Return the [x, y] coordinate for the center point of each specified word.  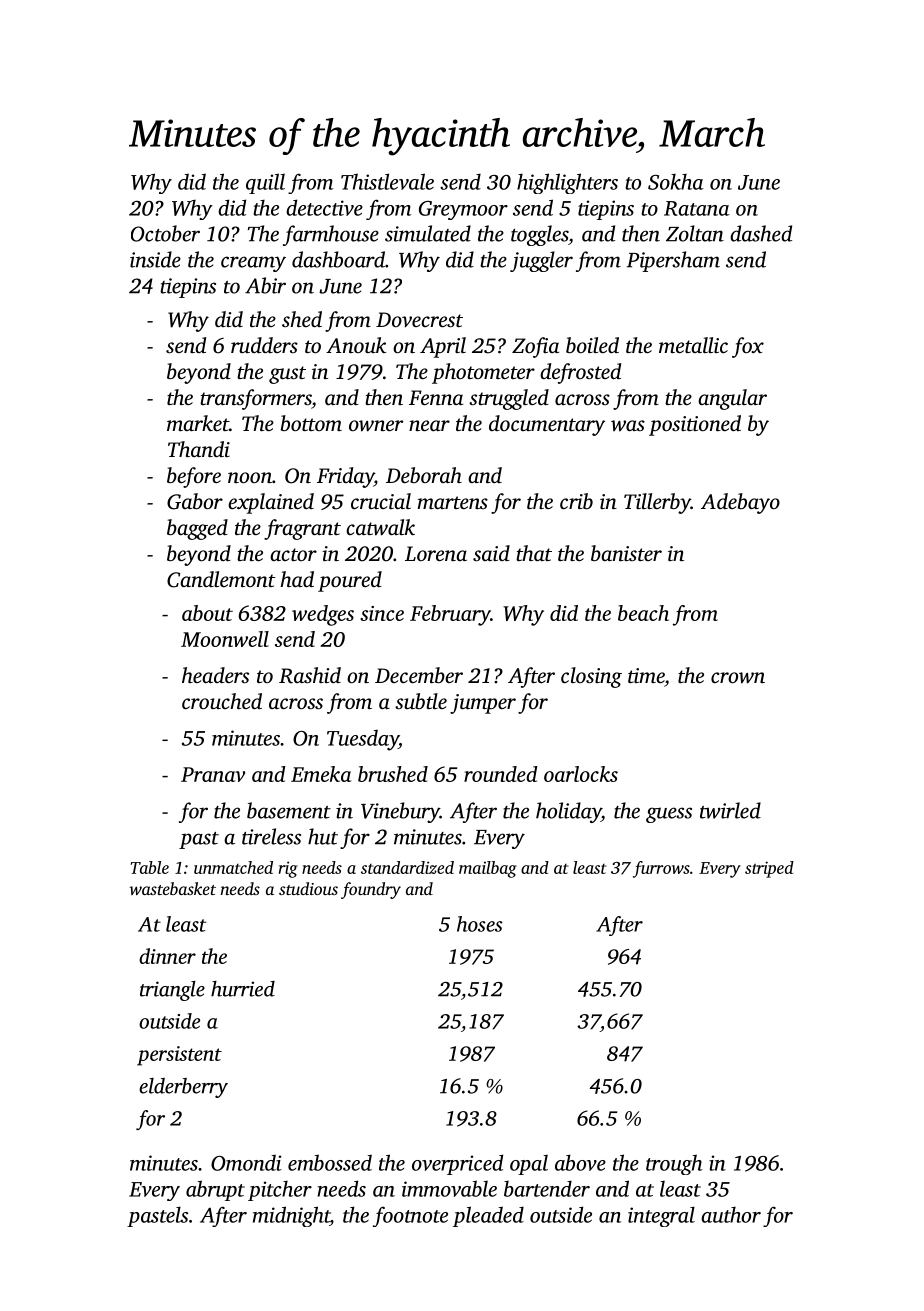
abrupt [215, 1190]
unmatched [233, 867]
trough [674, 1164]
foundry [371, 890]
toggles [539, 235]
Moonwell [225, 639]
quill [265, 183]
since [382, 613]
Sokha [676, 181]
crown [738, 678]
